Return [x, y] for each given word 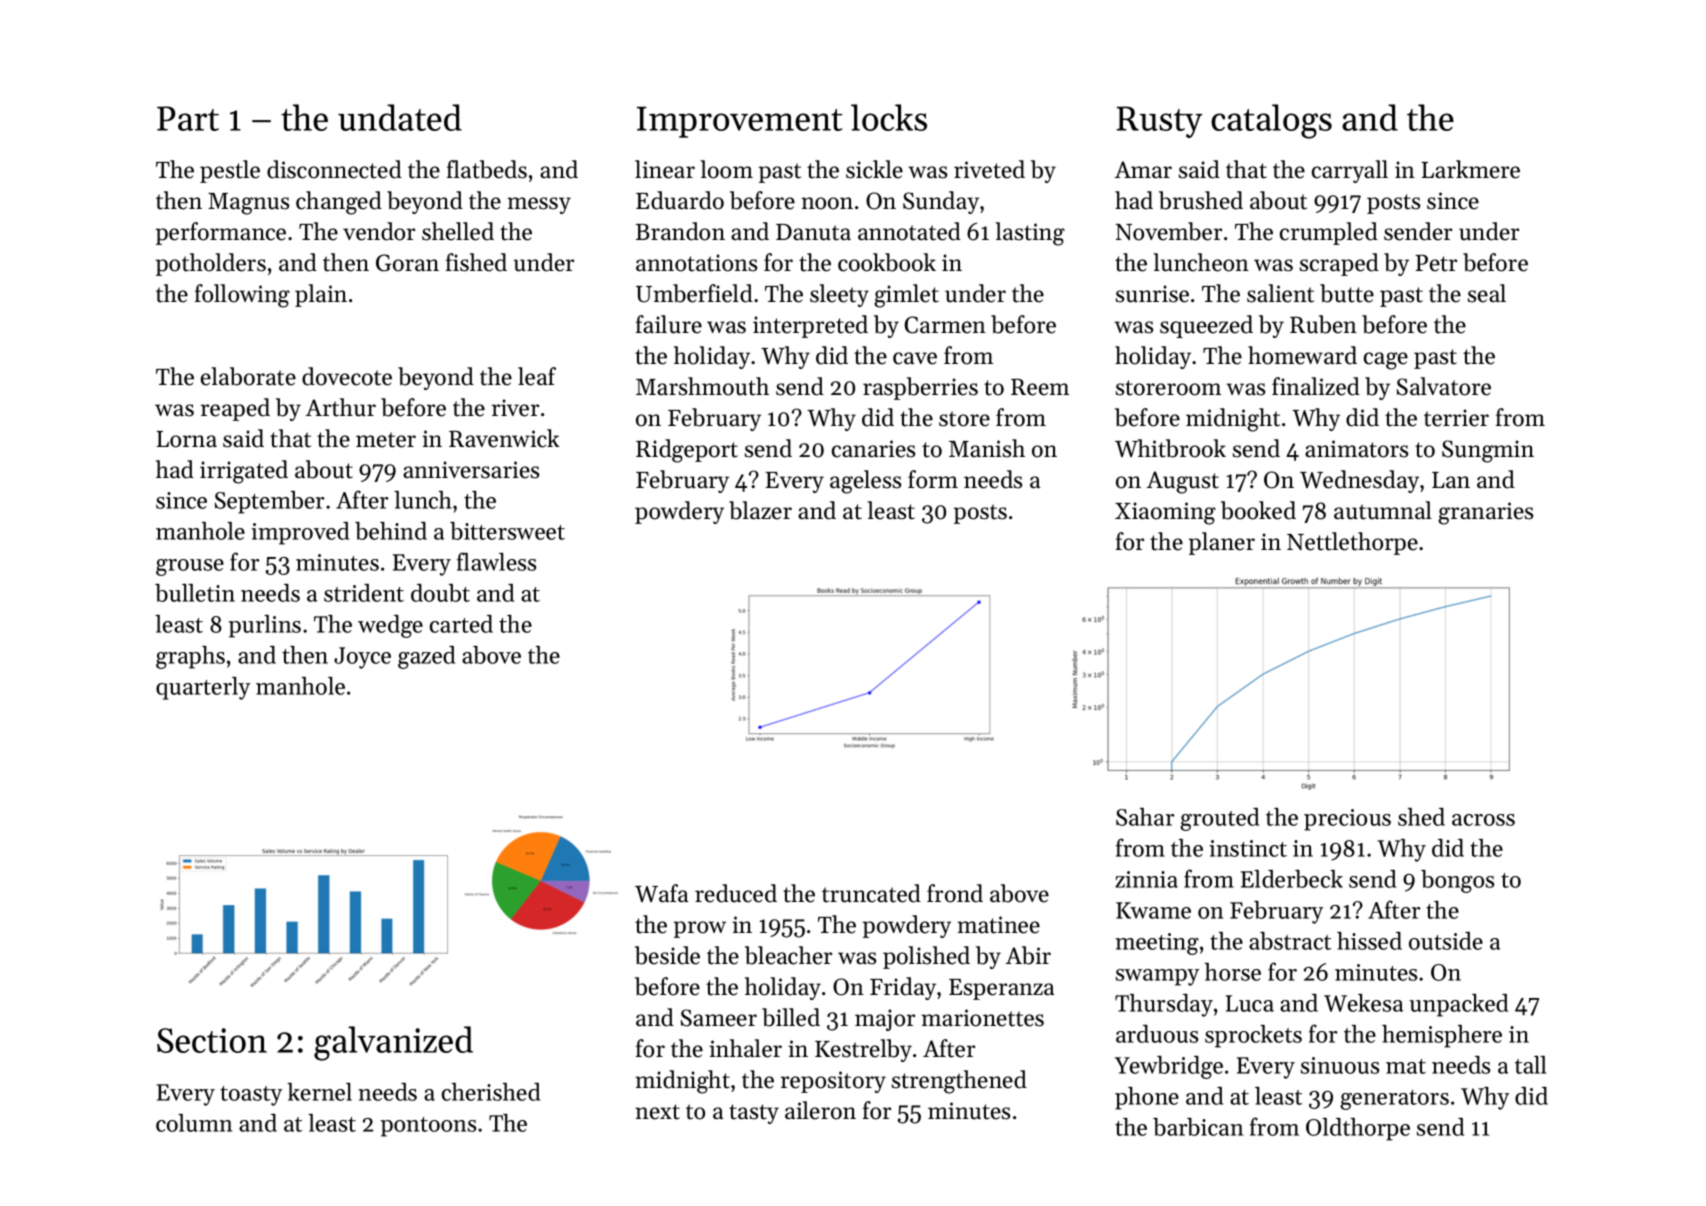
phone [1147, 1098]
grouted [1219, 819]
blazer [760, 510]
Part [188, 118]
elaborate [248, 376]
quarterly [203, 688]
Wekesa [1363, 1003]
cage [1386, 361]
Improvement [739, 122]
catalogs [1271, 121]
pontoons [428, 1127]
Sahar [1145, 817]
